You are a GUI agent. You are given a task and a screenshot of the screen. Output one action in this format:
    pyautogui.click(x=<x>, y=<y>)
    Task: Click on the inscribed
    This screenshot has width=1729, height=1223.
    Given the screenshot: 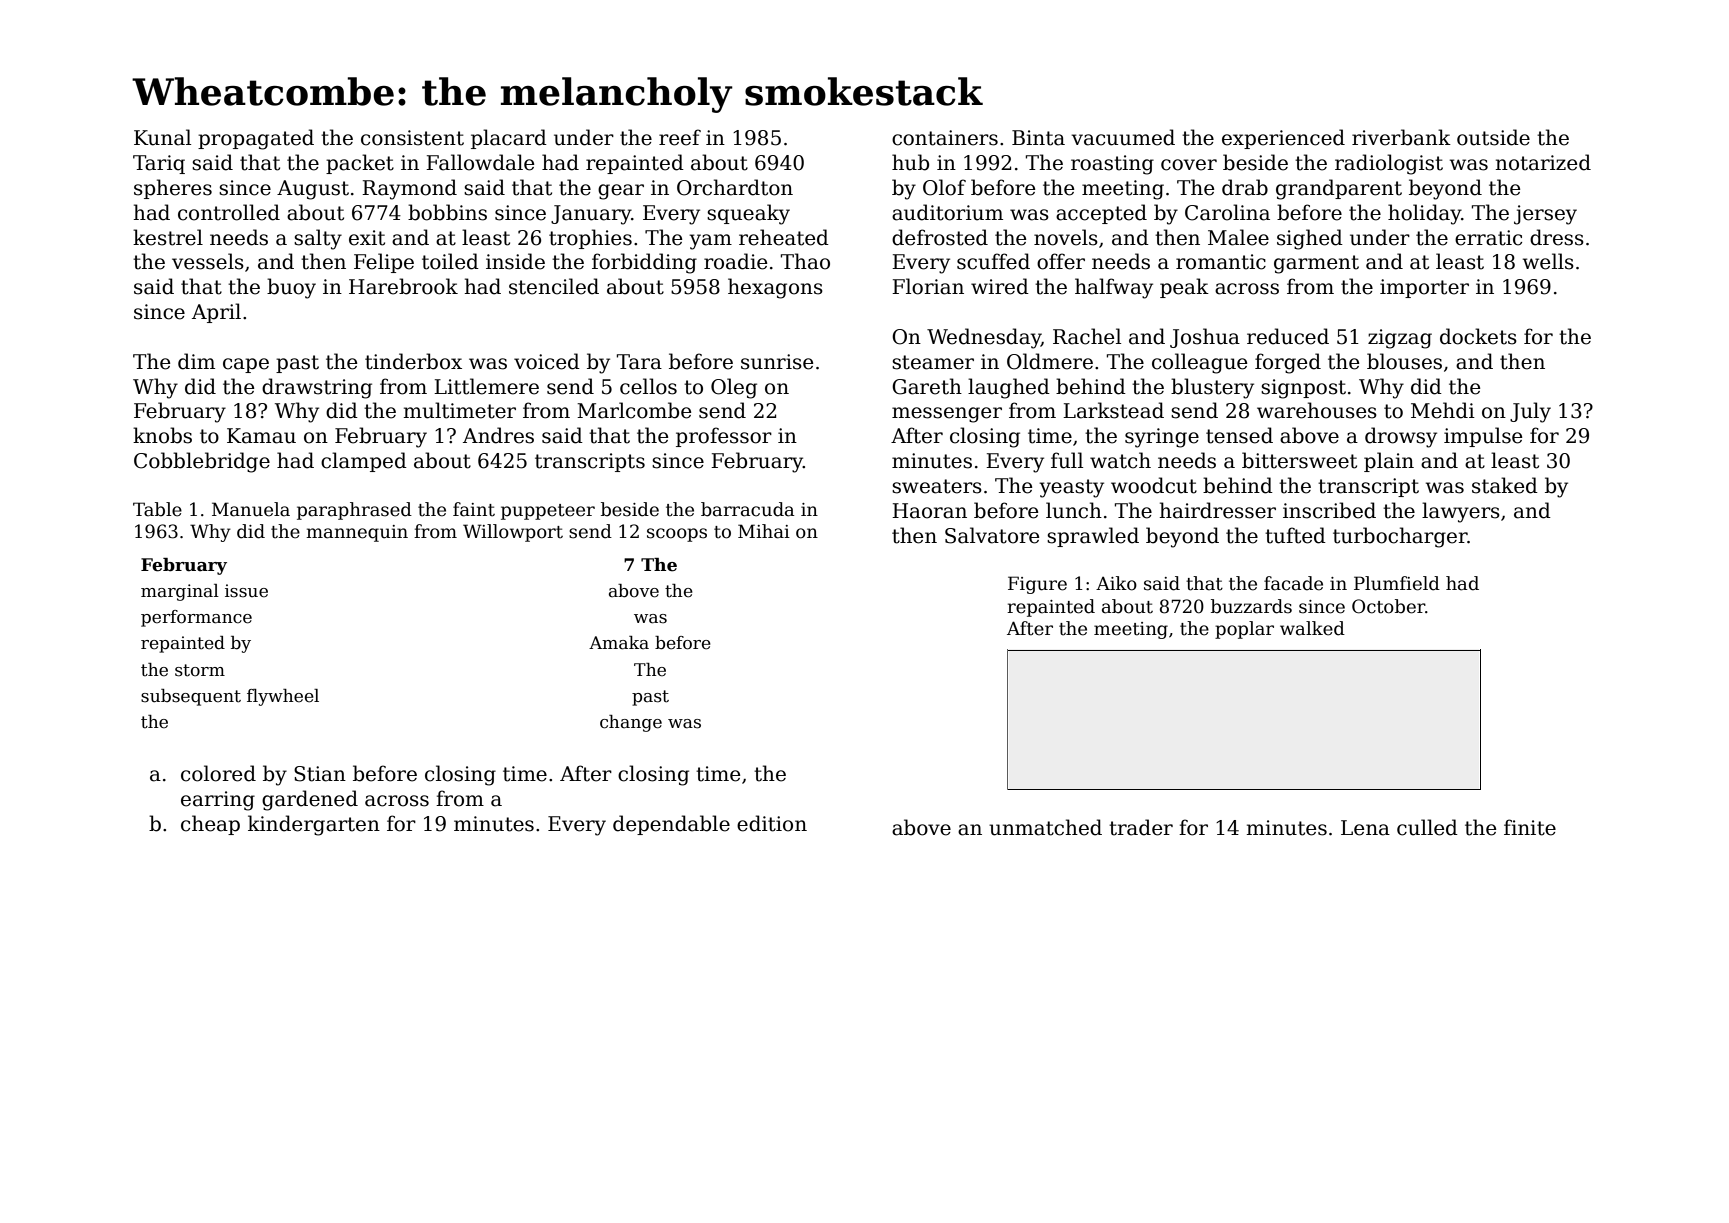 What is the action you would take?
    pyautogui.click(x=1329, y=510)
